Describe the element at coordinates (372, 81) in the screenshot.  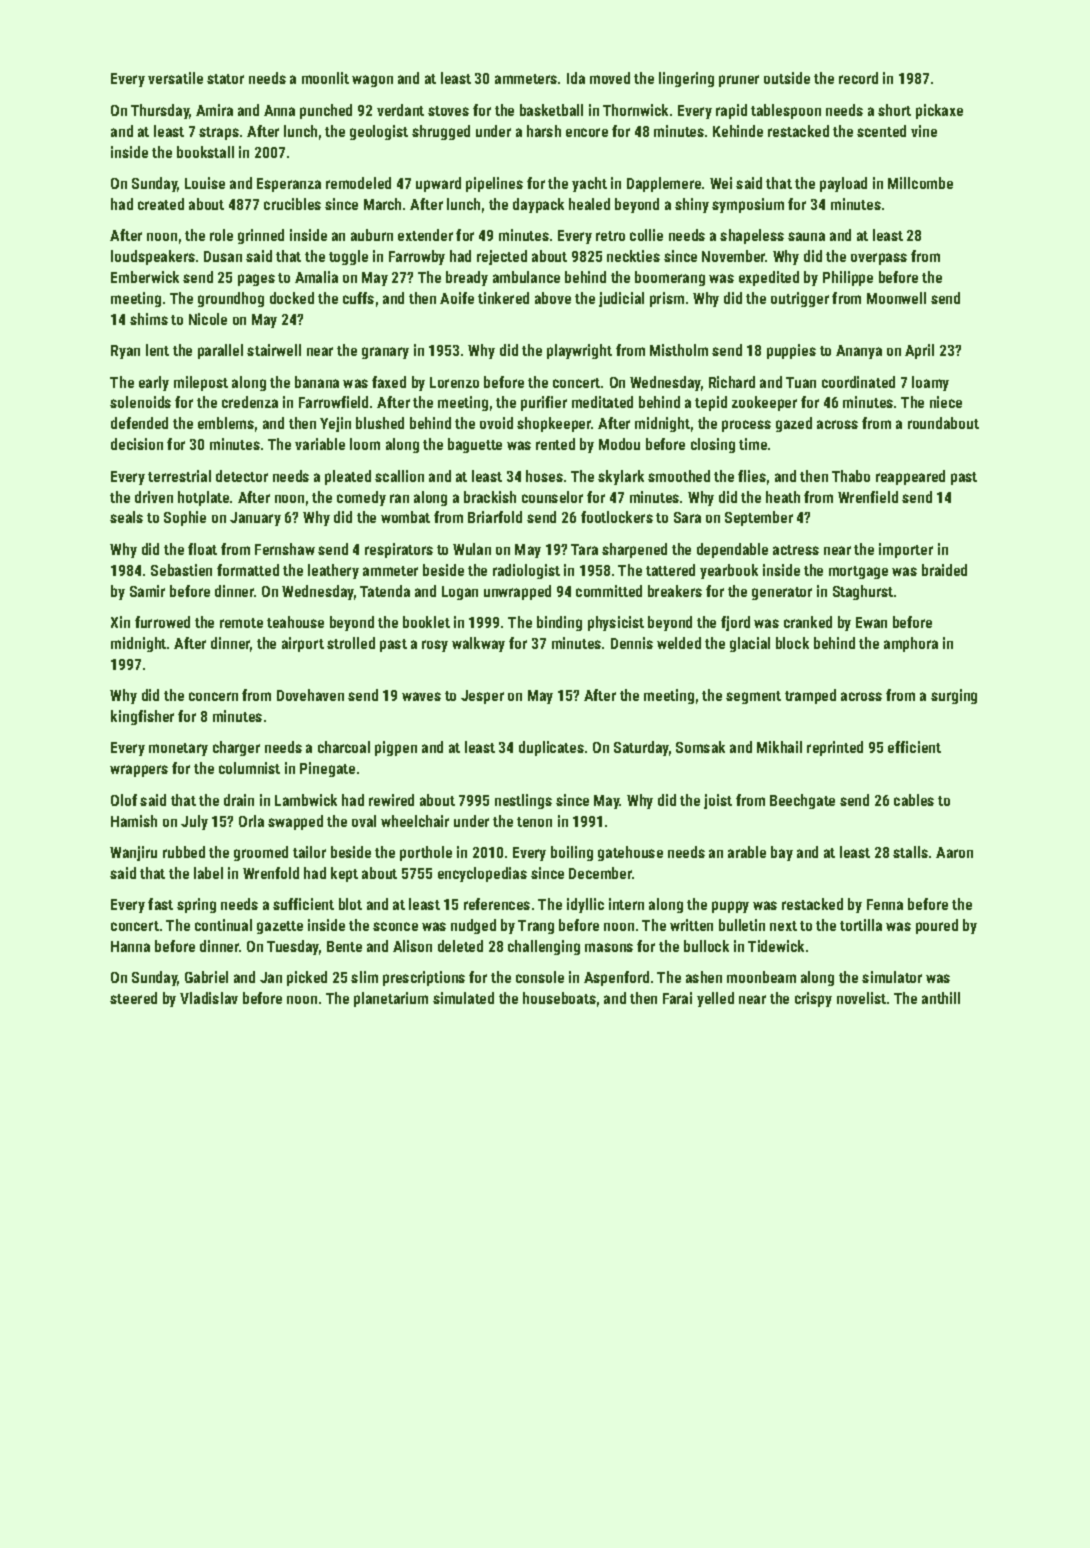
I see `wagon` at that location.
